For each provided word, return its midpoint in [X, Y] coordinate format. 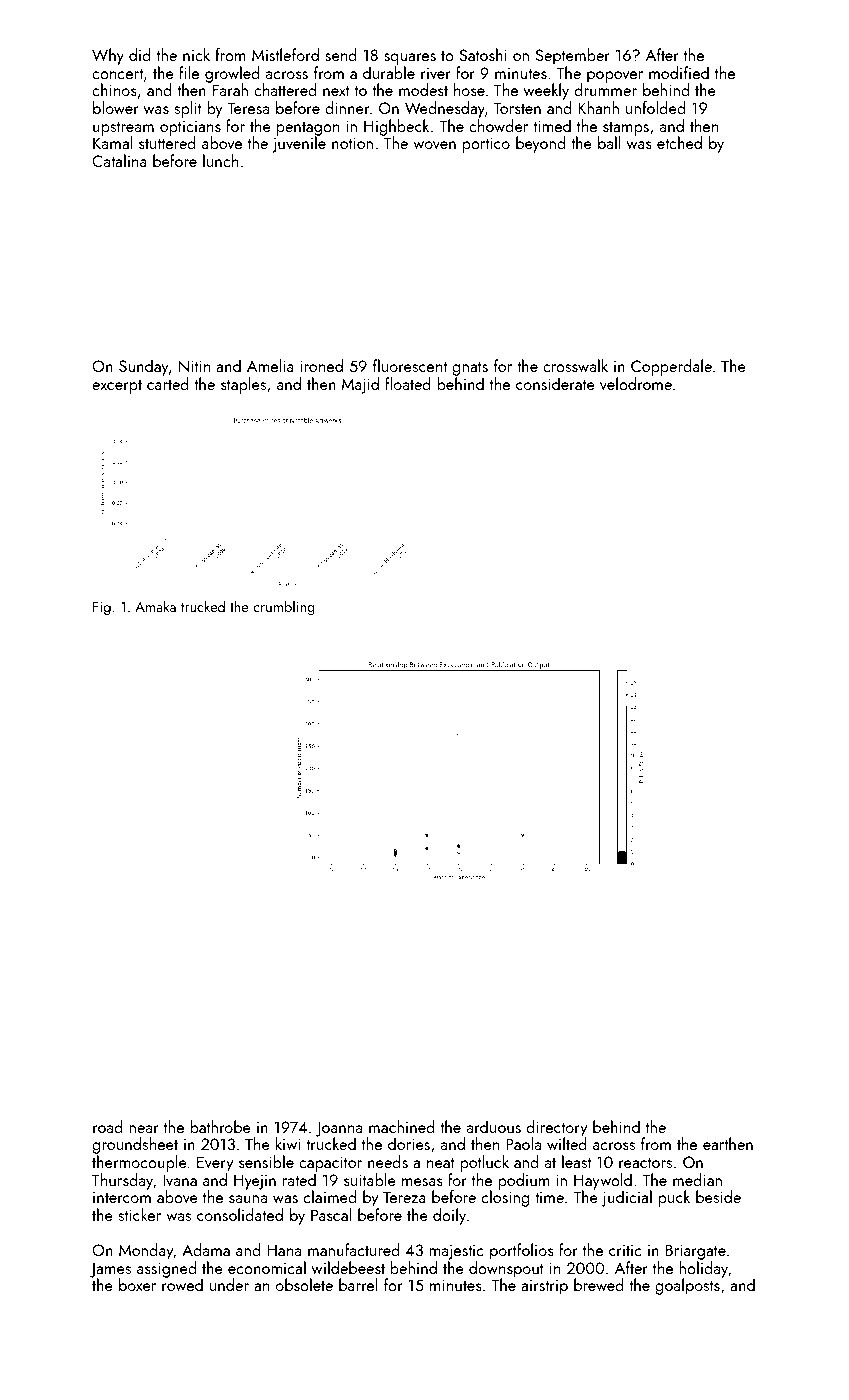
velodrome [636, 383]
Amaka [155, 606]
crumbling [284, 608]
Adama [206, 1249]
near [144, 1129]
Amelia [270, 365]
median [697, 1179]
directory [557, 1128]
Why [108, 56]
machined [402, 1126]
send [341, 54]
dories [409, 1143]
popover [616, 77]
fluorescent [410, 365]
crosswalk [575, 365]
